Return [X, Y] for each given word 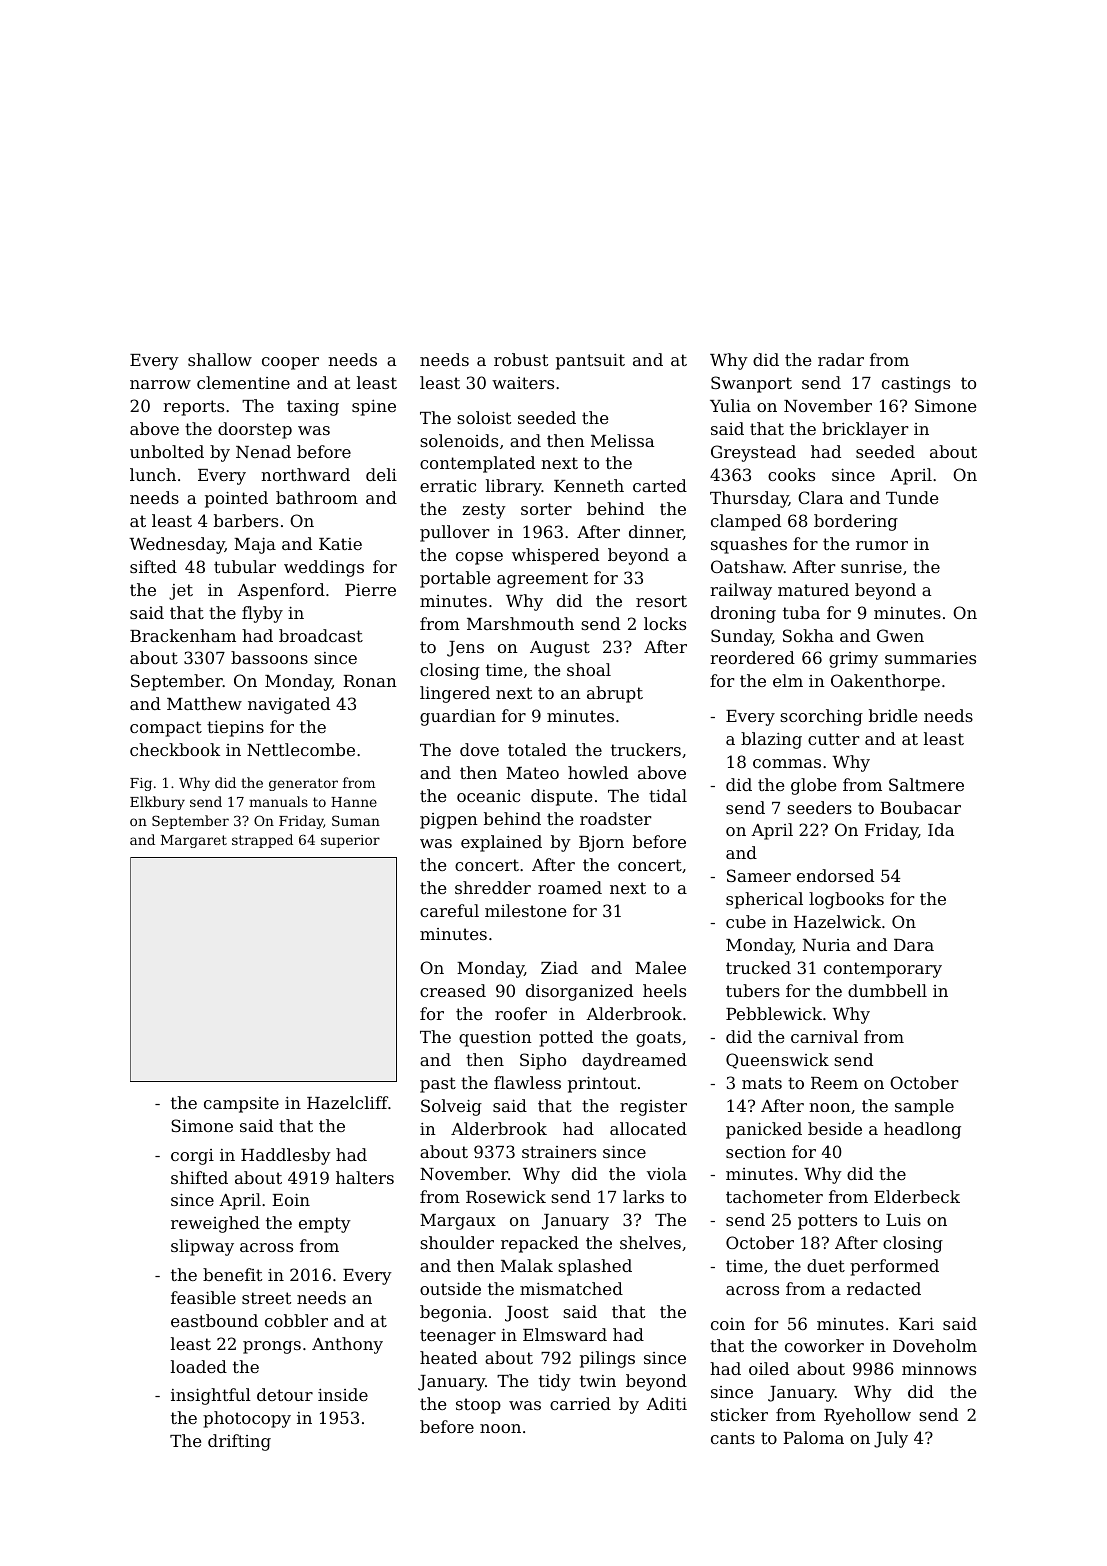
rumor [882, 545]
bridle [893, 715]
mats [762, 1083]
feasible [203, 1297]
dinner [656, 532]
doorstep [255, 430]
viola [667, 1173]
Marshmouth [520, 623]
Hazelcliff [347, 1102]
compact [166, 729]
